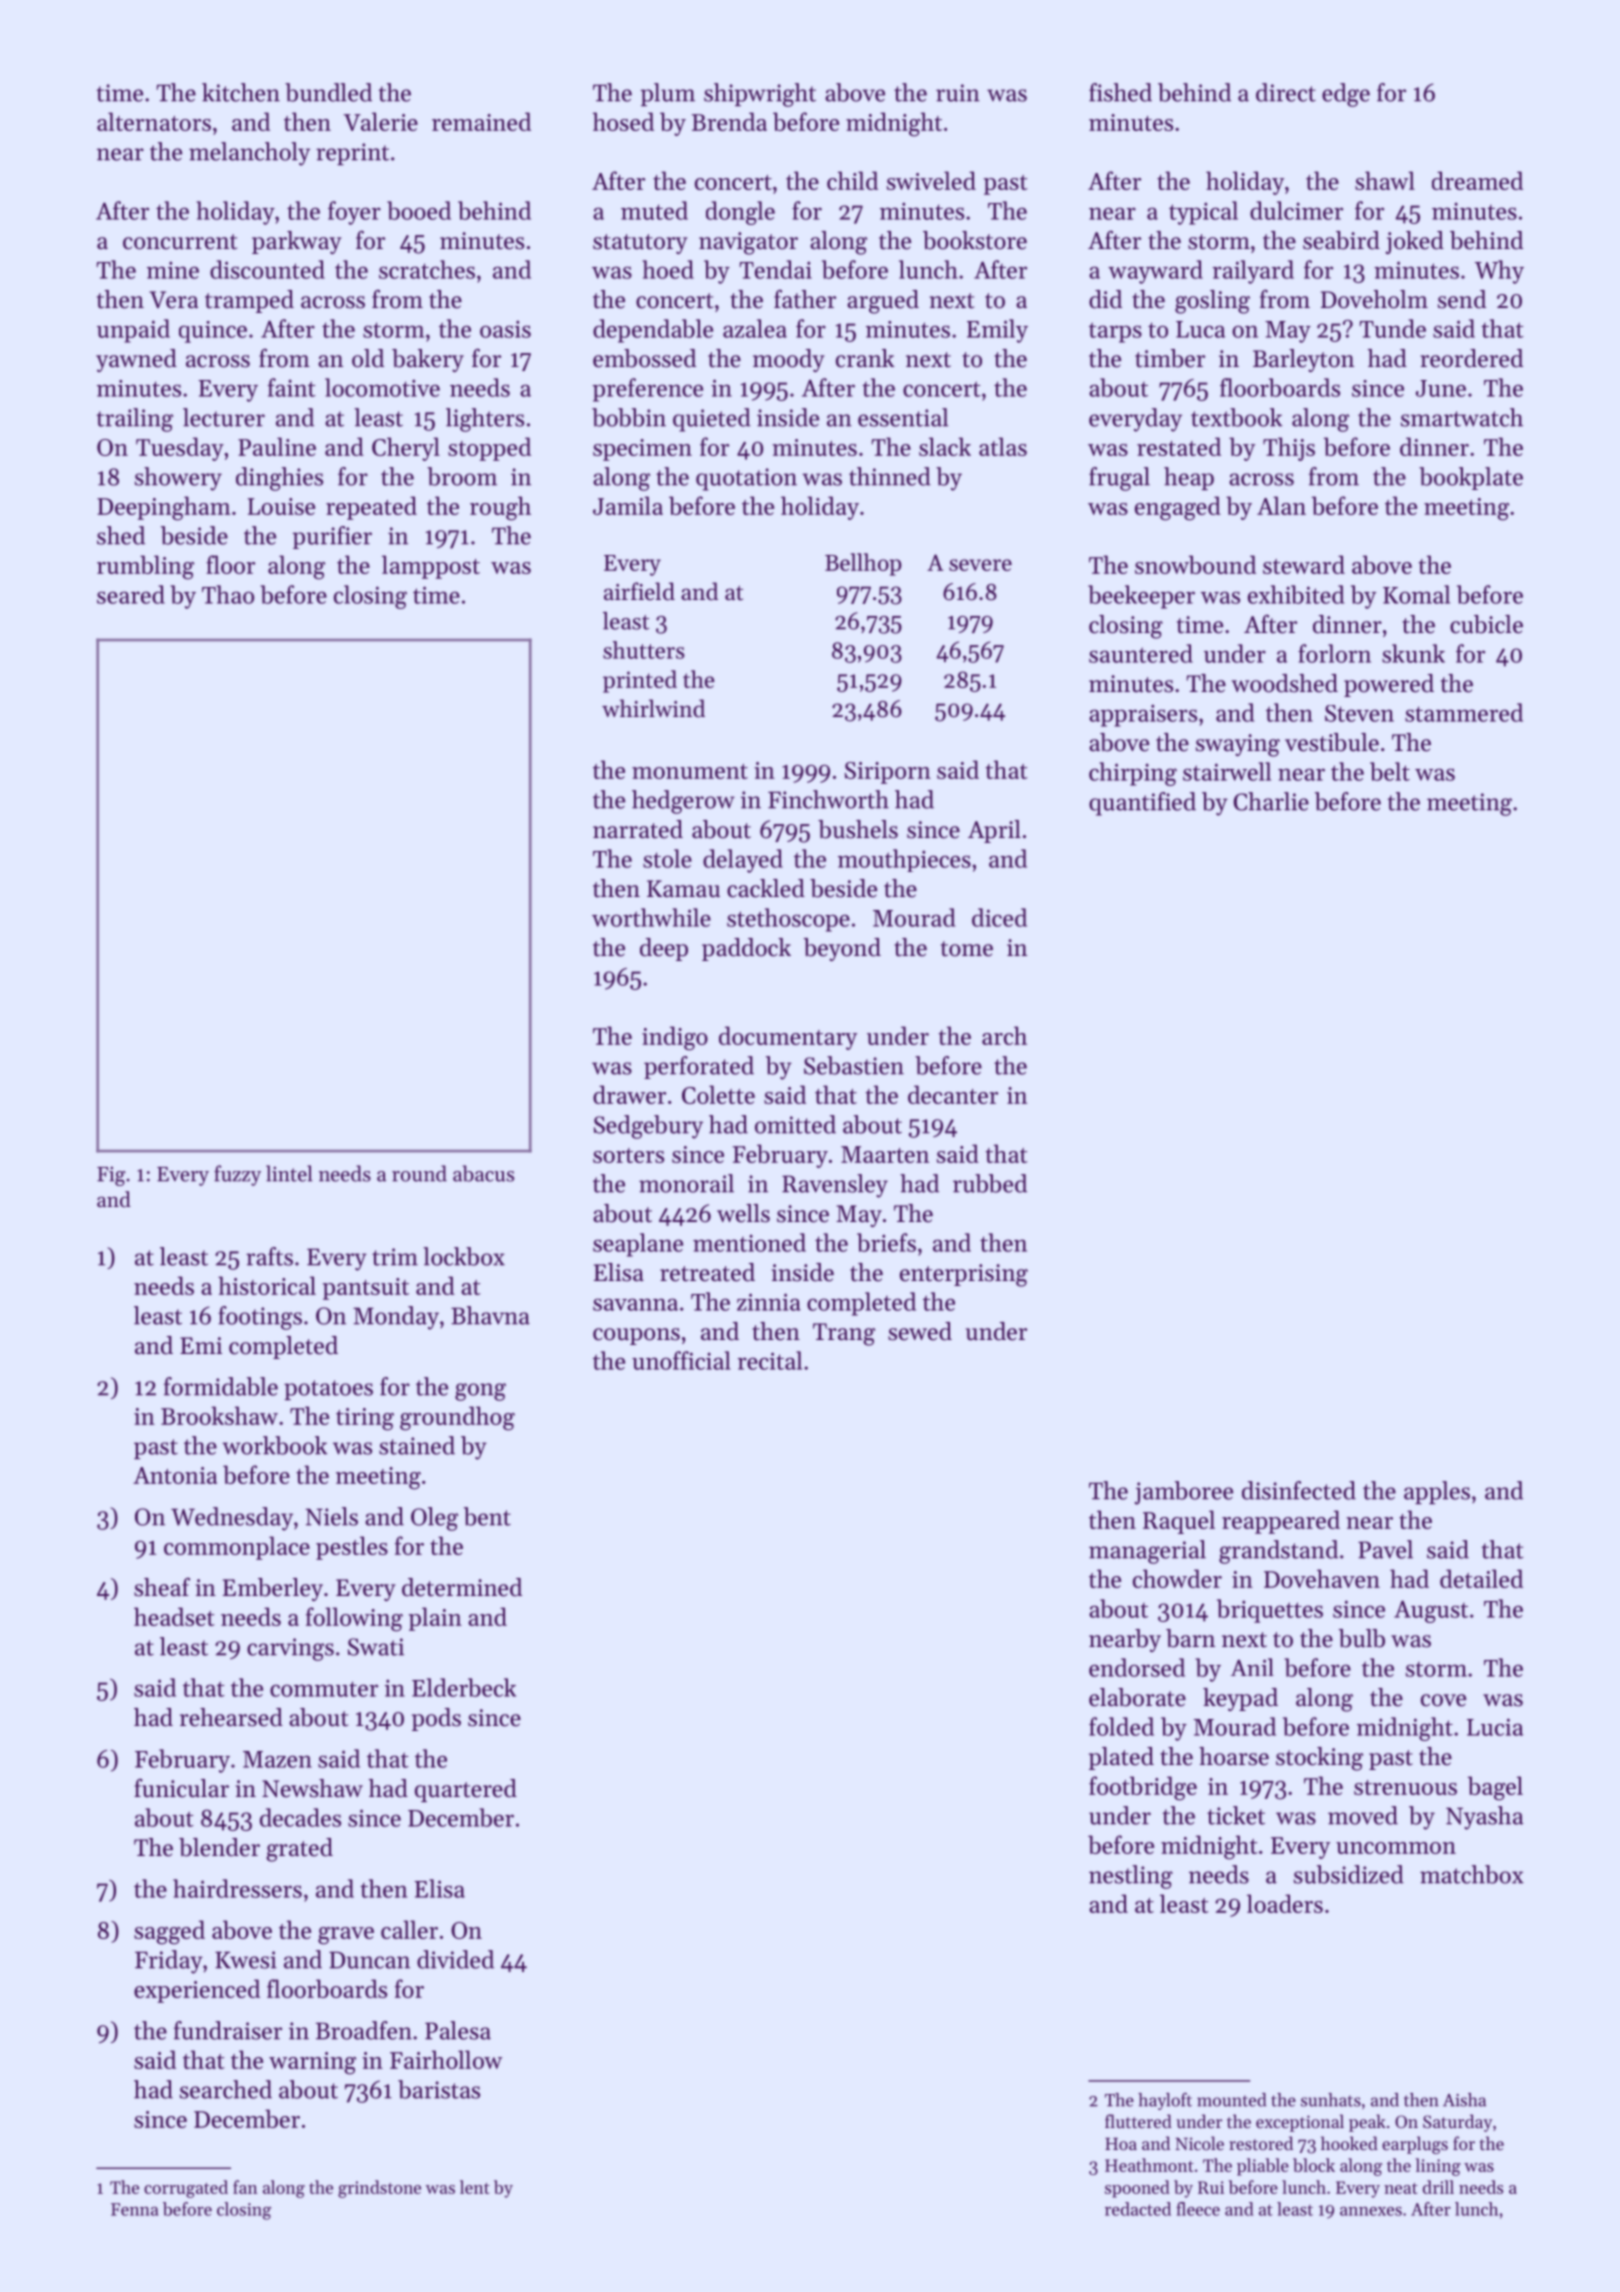 This image has width=1620, height=2292. I want to click on disinfected, so click(1299, 1490).
